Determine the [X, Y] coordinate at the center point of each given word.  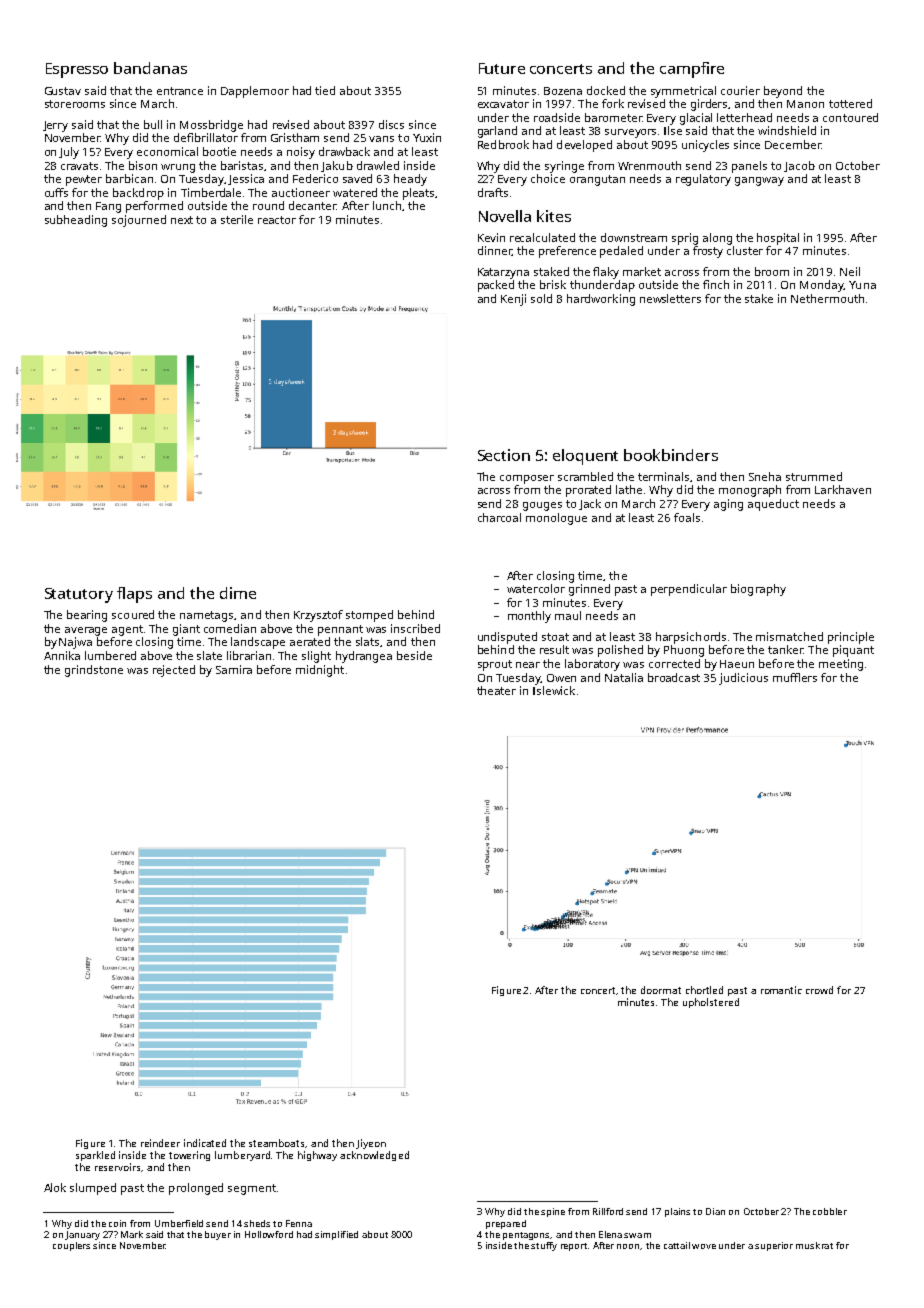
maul [568, 615]
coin [117, 1223]
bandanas [150, 68]
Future [502, 68]
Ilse [673, 130]
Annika [62, 655]
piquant [853, 651]
